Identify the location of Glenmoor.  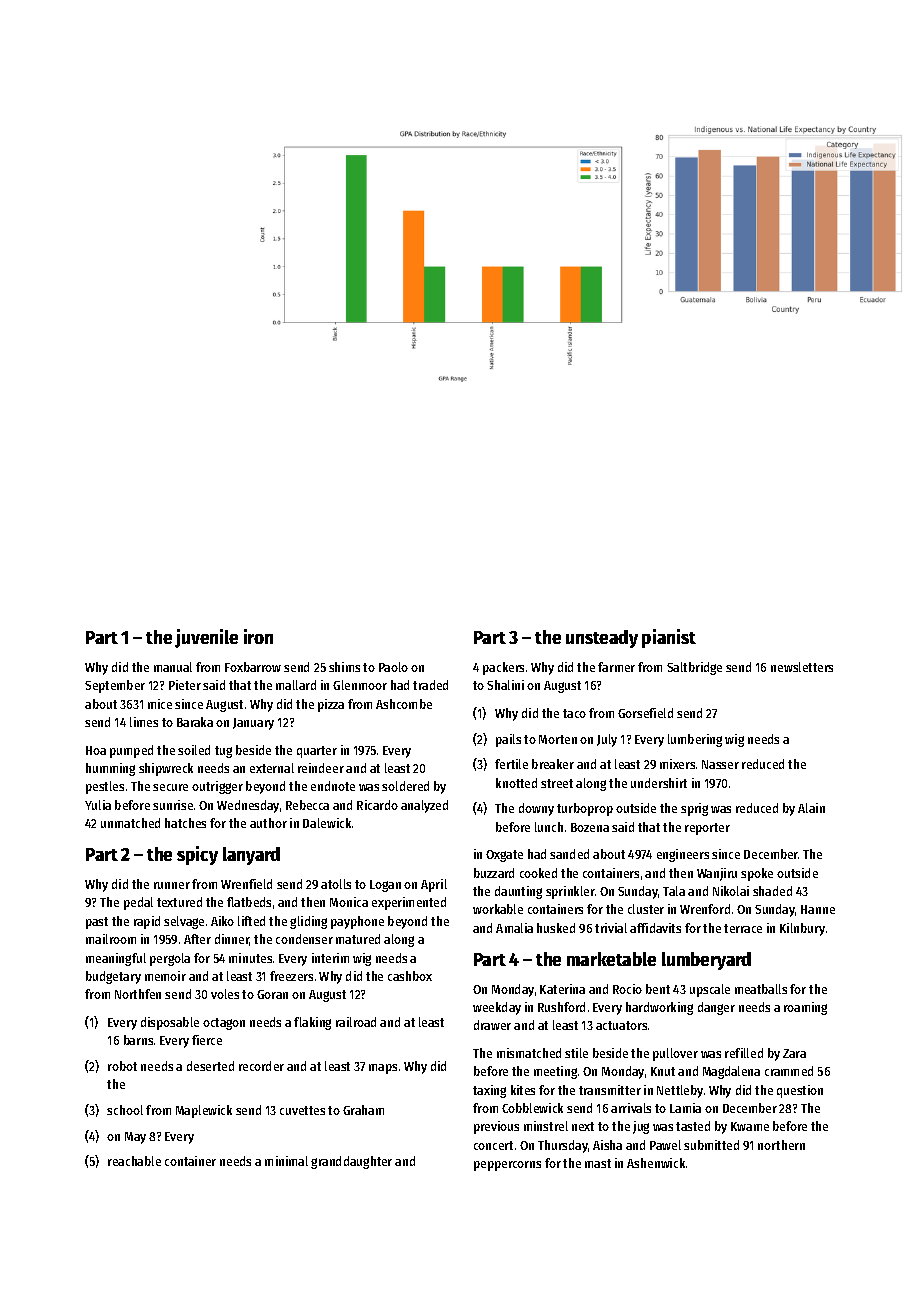
(360, 685).
